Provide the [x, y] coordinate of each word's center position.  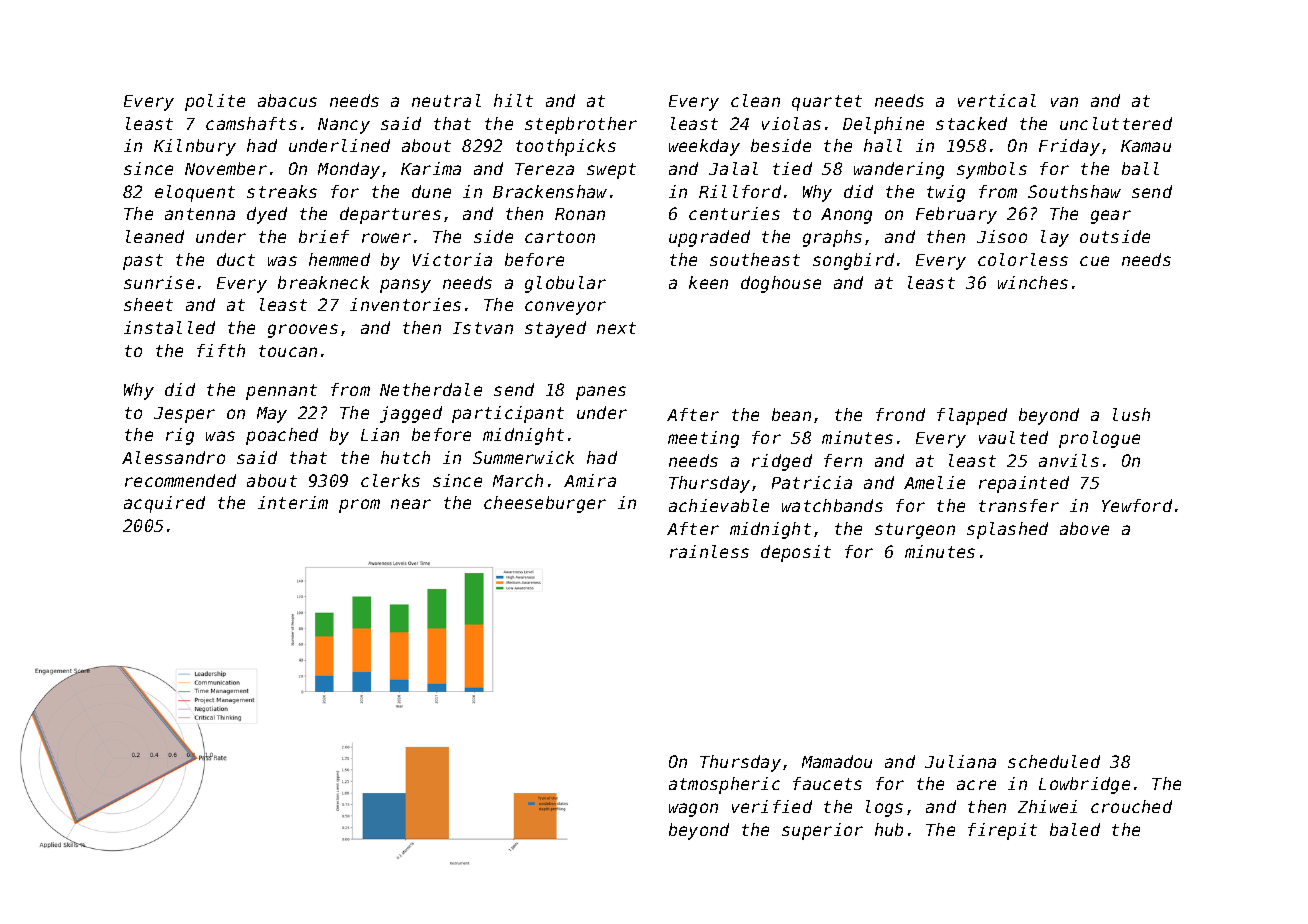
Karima [431, 168]
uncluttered [1116, 123]
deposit [796, 553]
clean [755, 100]
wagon [693, 810]
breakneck [323, 282]
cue [1094, 261]
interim [293, 502]
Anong [846, 216]
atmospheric [724, 785]
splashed [1007, 530]
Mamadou [837, 761]
